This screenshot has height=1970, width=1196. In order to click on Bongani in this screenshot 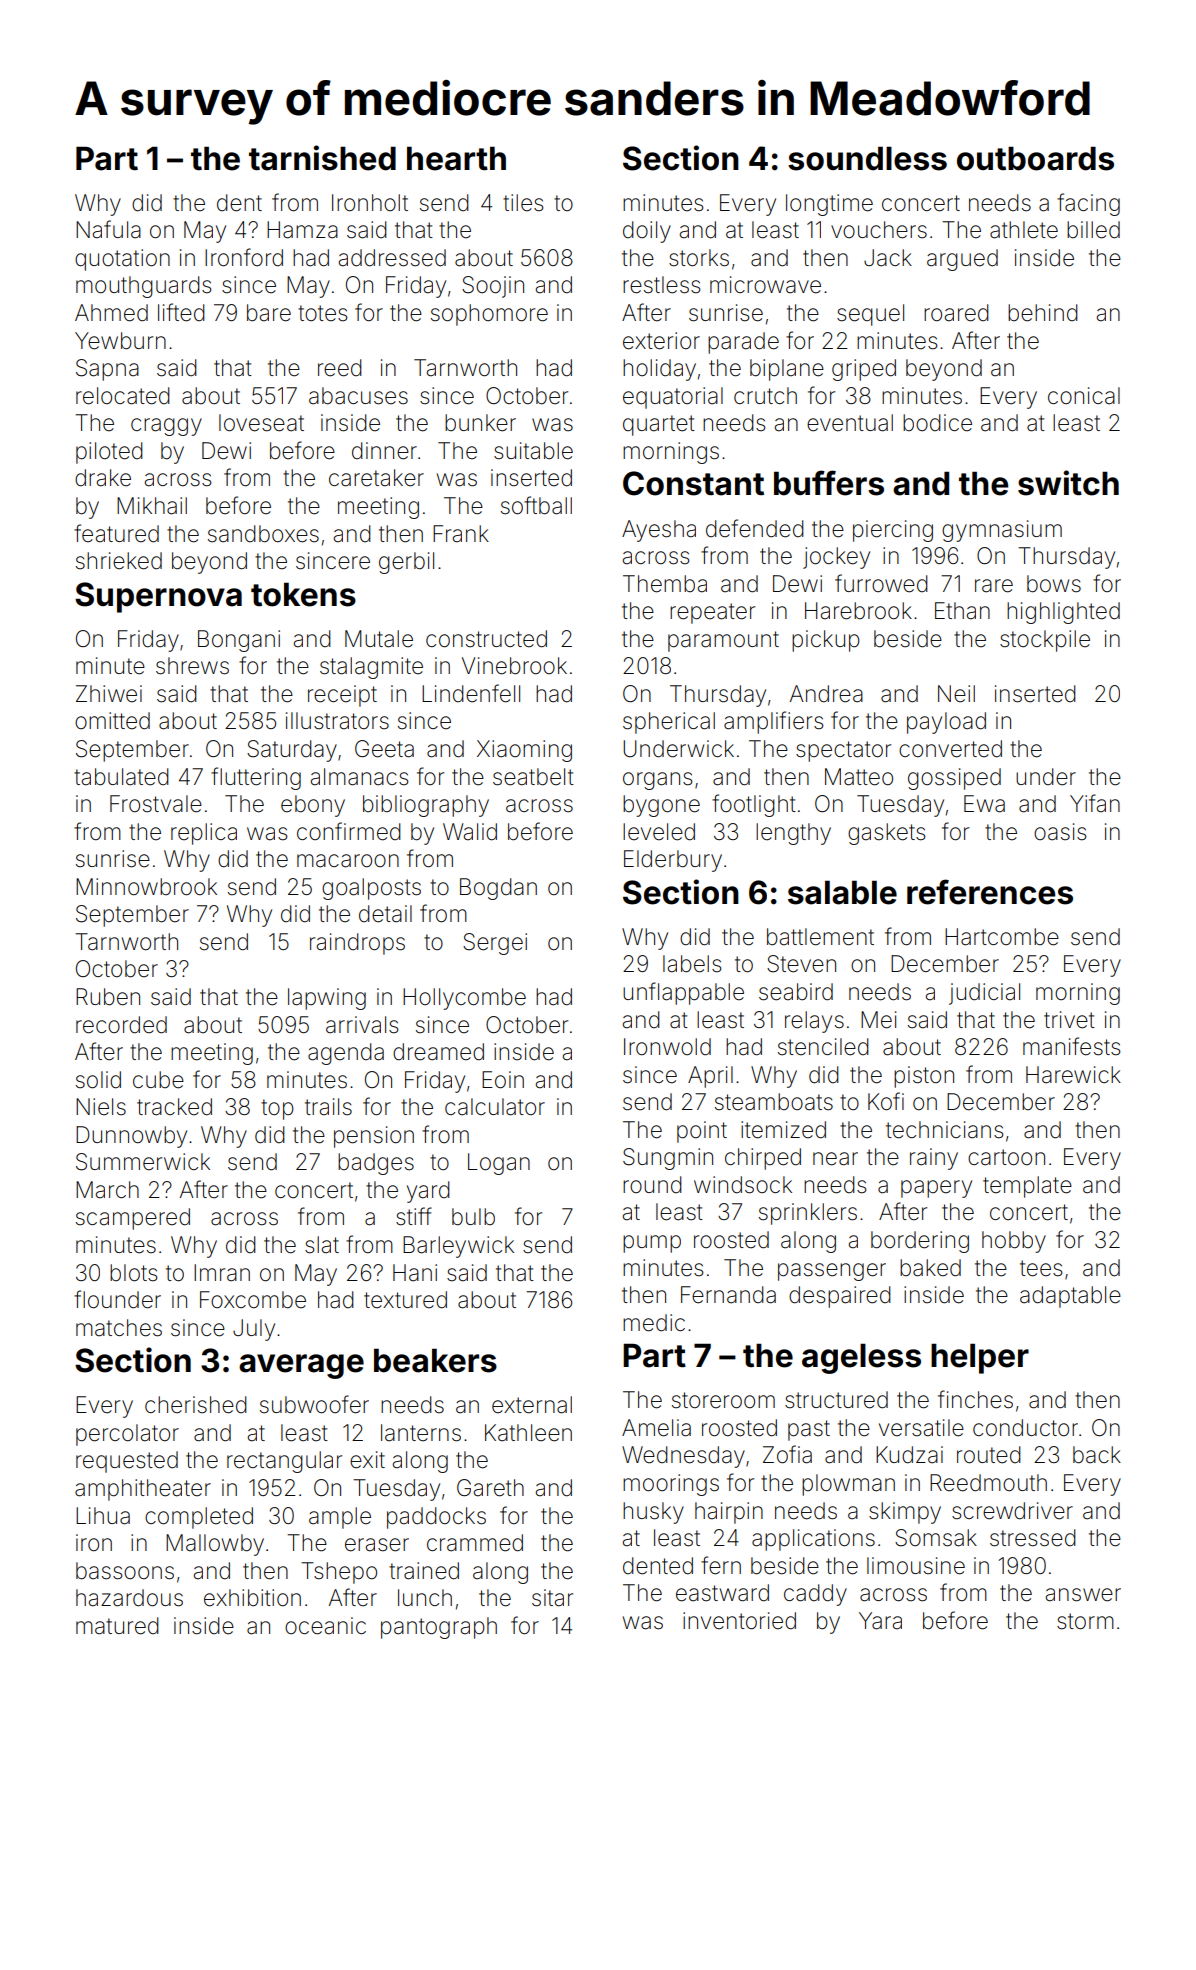, I will do `click(239, 641)`.
